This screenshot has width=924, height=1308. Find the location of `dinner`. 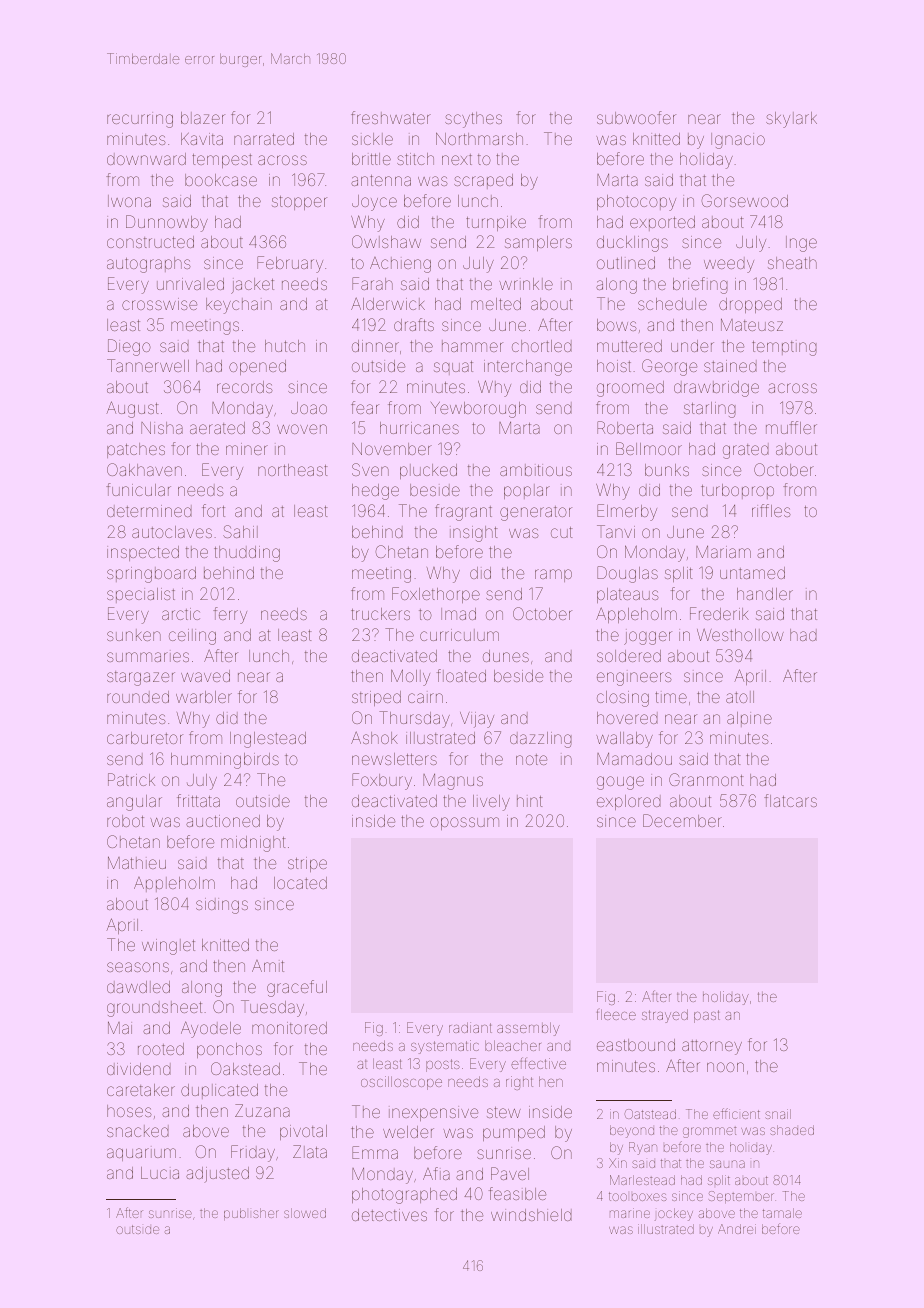

dinner is located at coordinates (375, 346).
